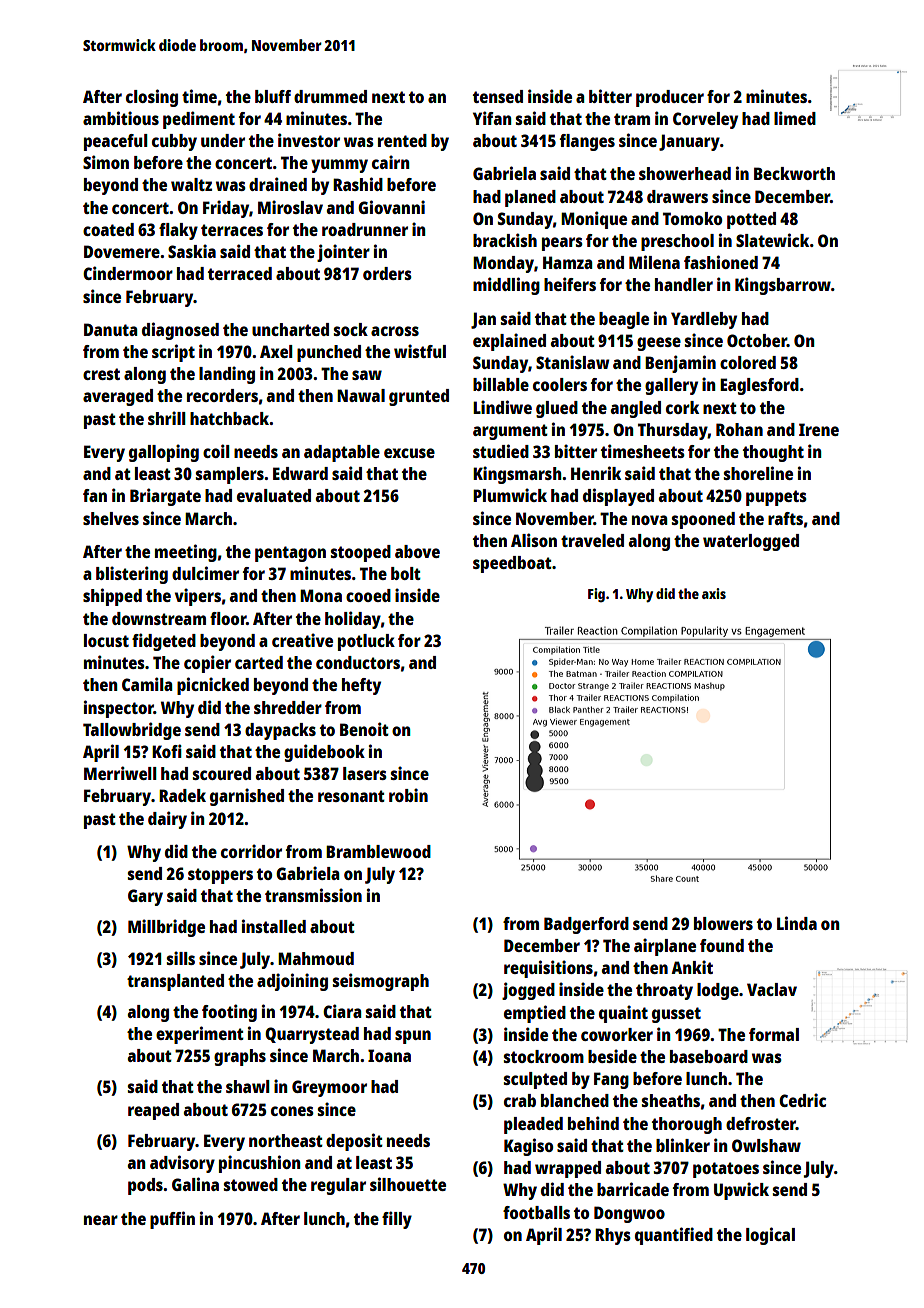  Describe the element at coordinates (413, 1037) in the screenshot. I see `spun` at that location.
